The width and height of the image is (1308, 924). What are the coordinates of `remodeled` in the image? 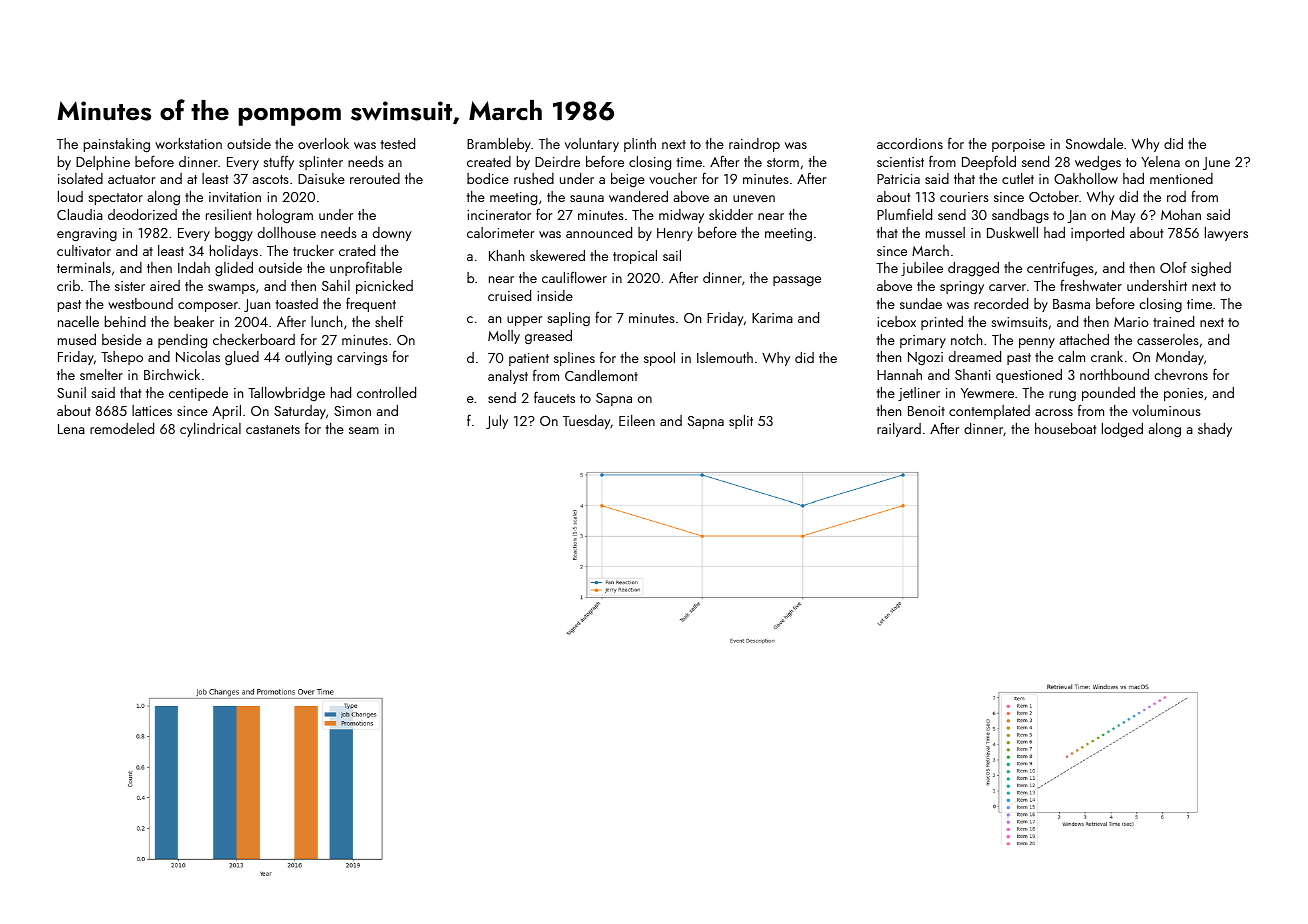 It's located at (122, 428).
